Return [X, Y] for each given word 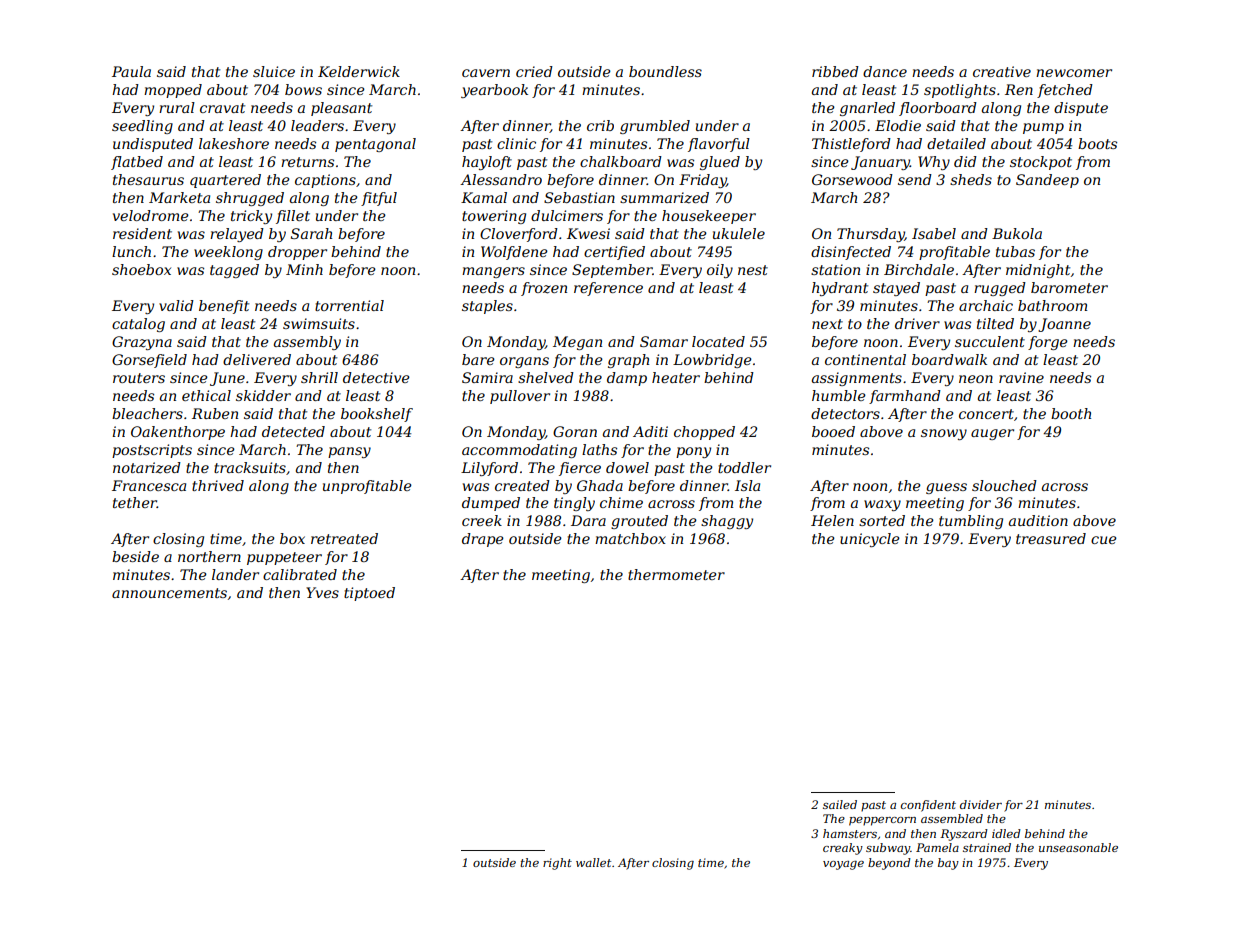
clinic [516, 143]
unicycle [870, 540]
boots [1097, 143]
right [557, 864]
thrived [218, 485]
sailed [840, 804]
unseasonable [1078, 847]
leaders [317, 125]
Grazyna [142, 343]
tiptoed [369, 594]
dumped [491, 504]
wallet [593, 862]
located [718, 341]
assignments [857, 379]
